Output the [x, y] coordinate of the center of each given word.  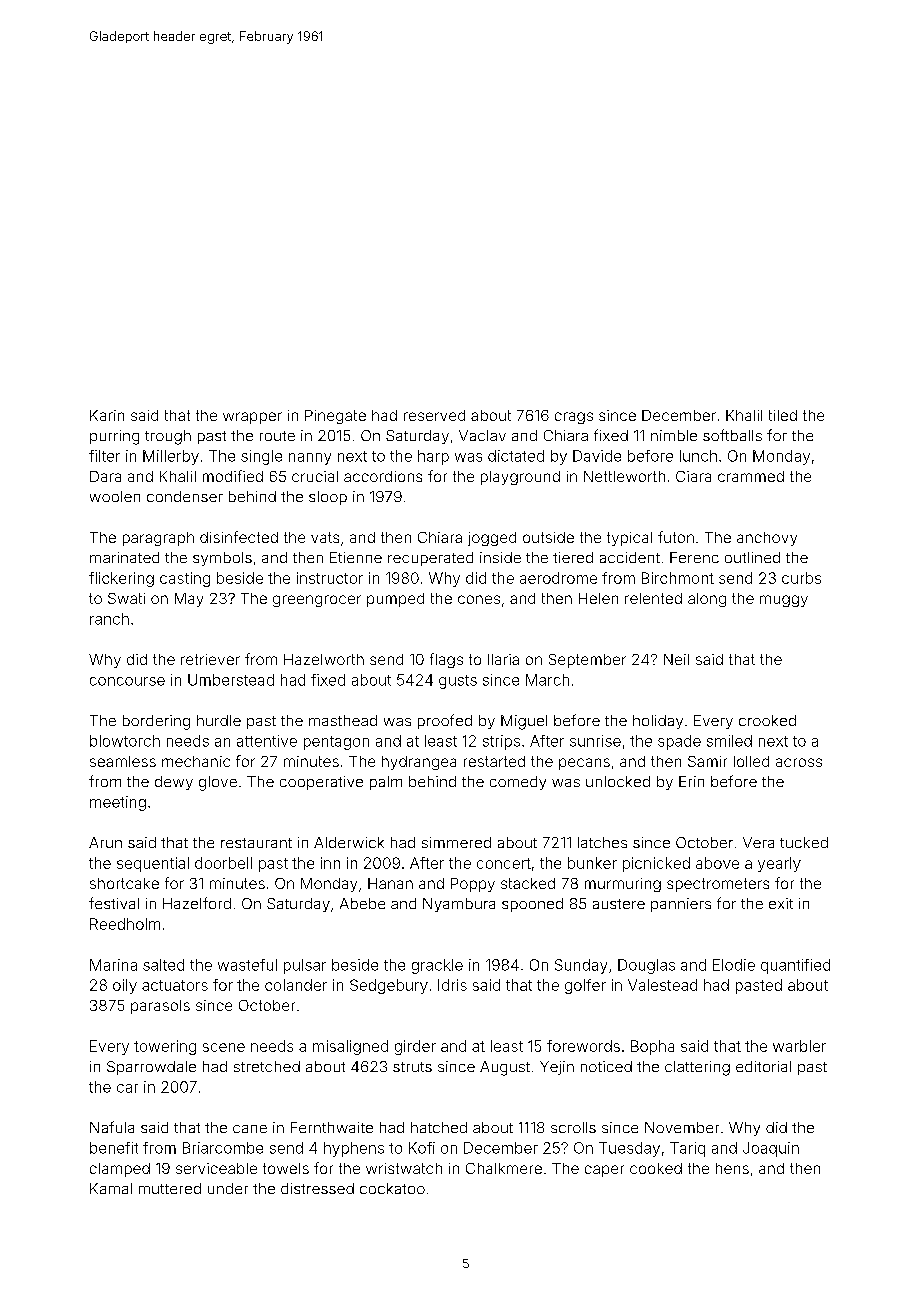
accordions [383, 476]
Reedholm [125, 924]
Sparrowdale [151, 1068]
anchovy [767, 539]
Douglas [646, 966]
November [682, 1127]
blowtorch [125, 741]
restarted [494, 761]
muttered [170, 1188]
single [261, 457]
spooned [532, 905]
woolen [115, 496]
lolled [751, 761]
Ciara [693, 476]
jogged [492, 539]
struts [412, 1067]
